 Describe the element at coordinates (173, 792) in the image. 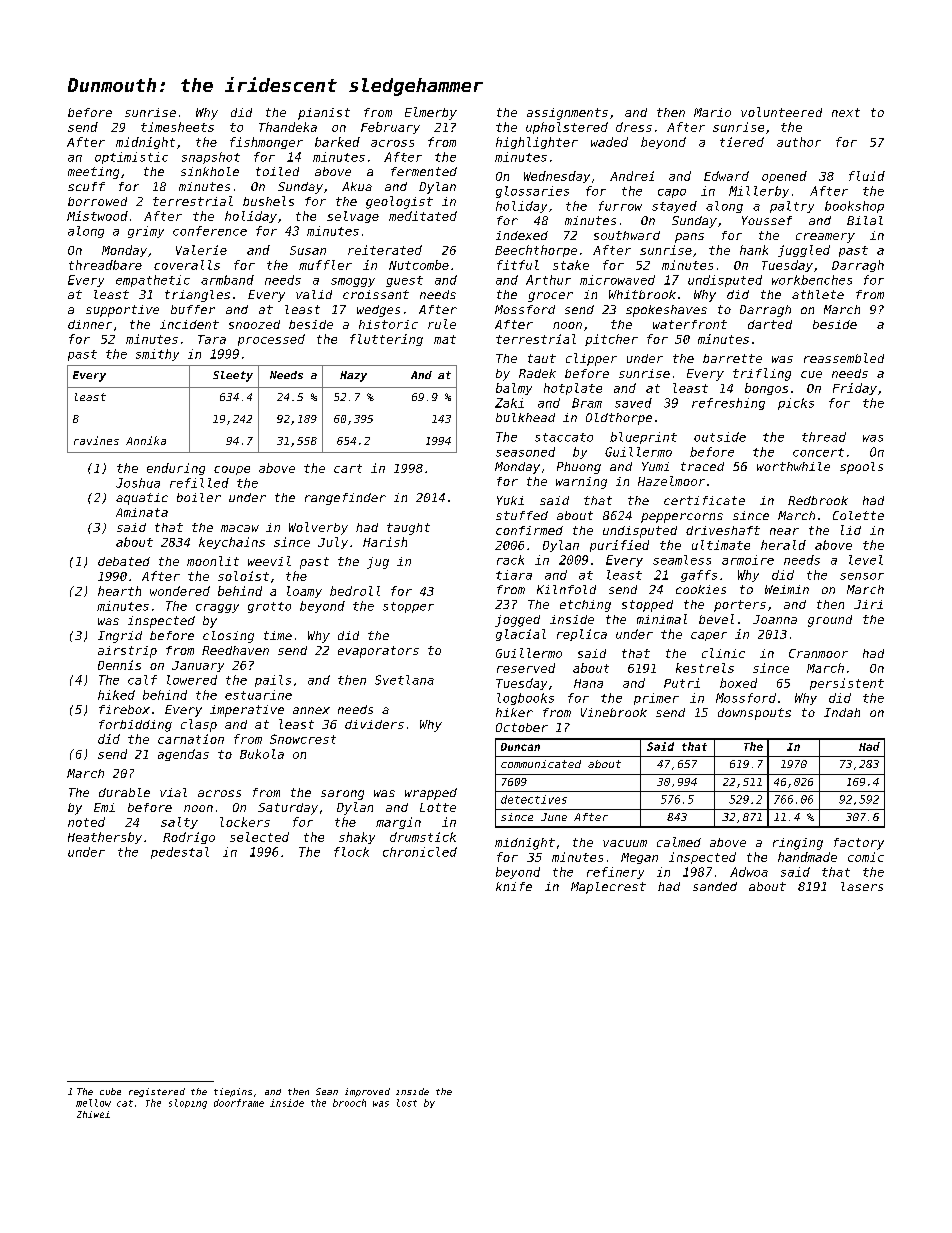

I see `vial` at that location.
